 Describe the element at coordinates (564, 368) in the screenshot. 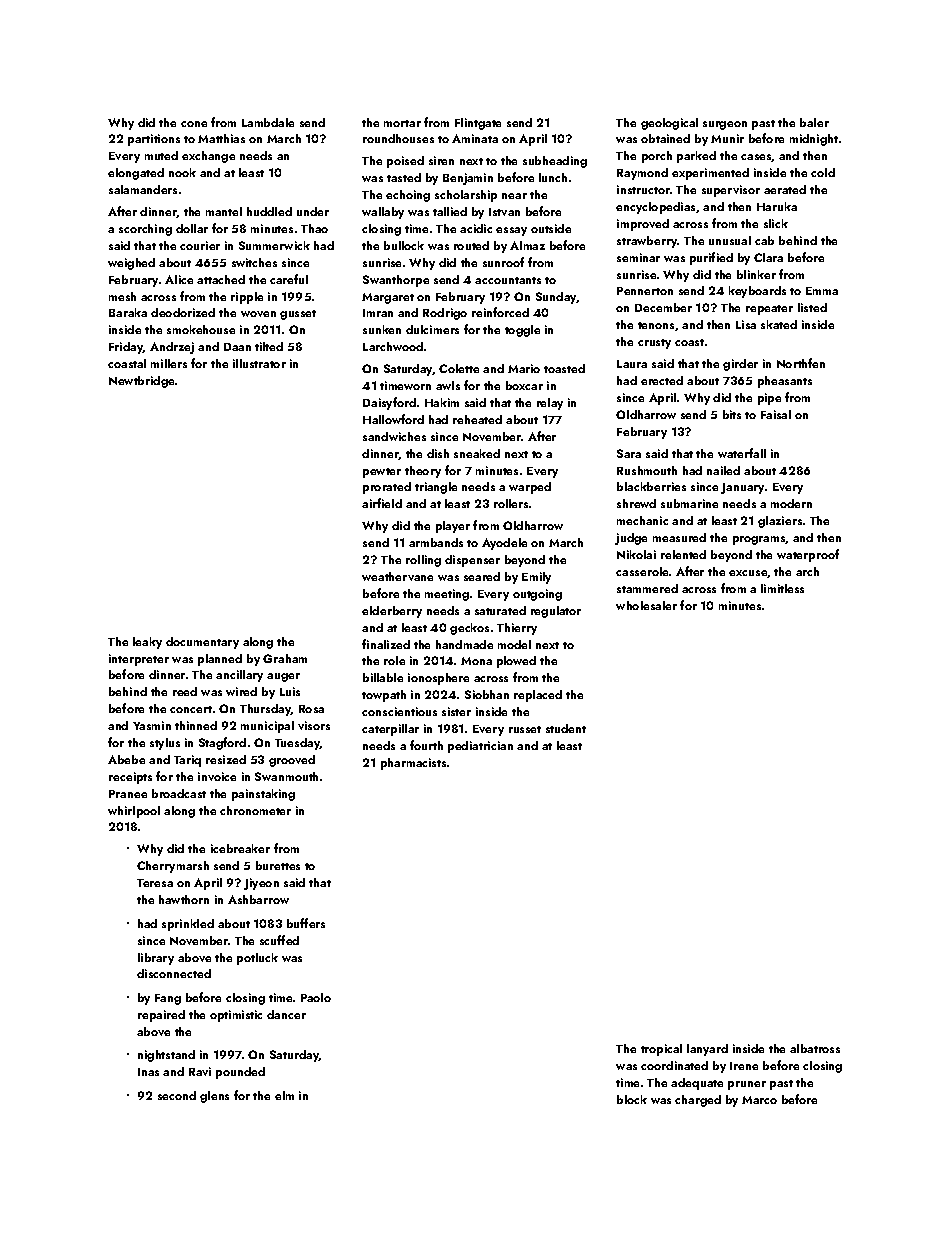

I see `toasted` at that location.
